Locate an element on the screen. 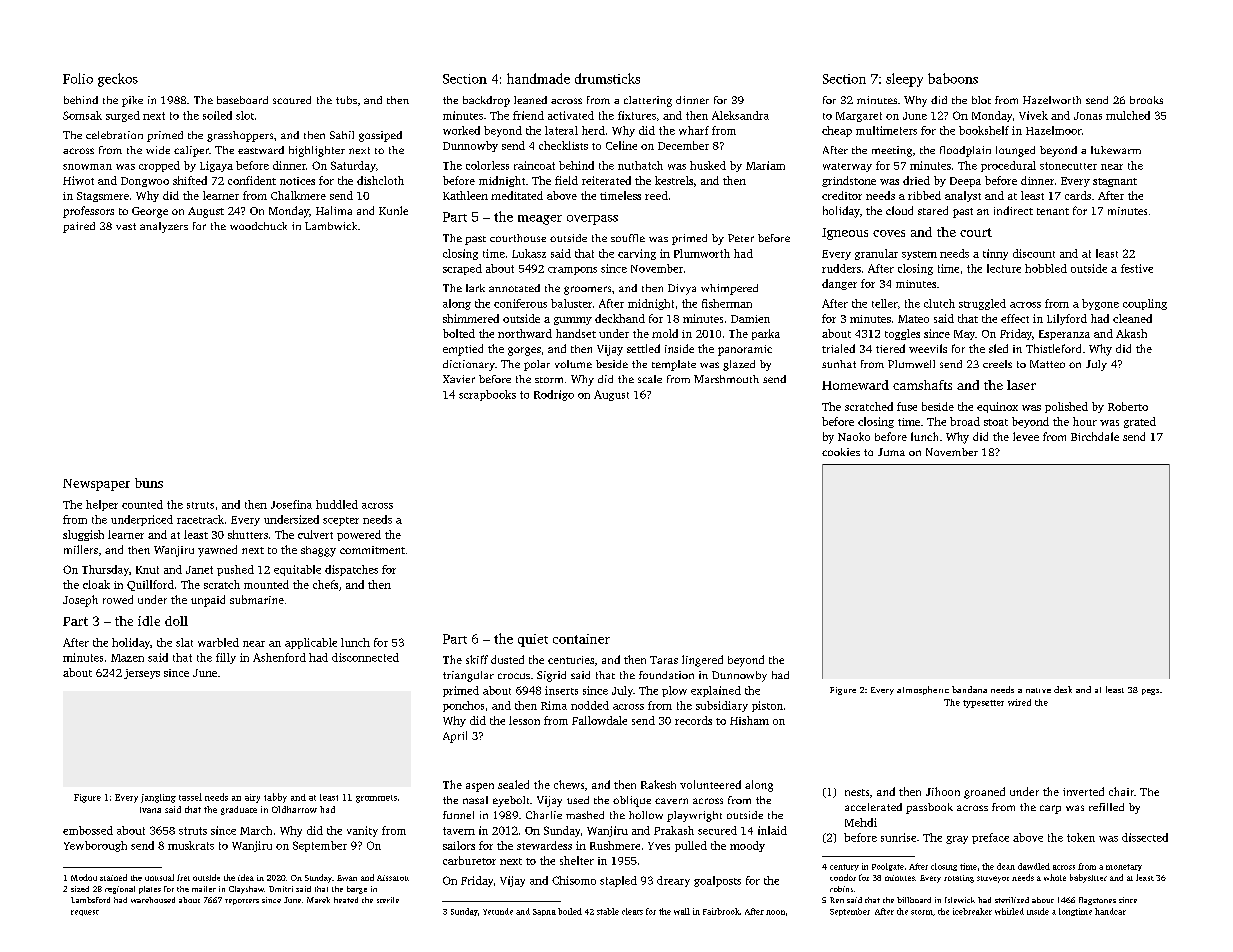 The width and height of the screenshot is (1233, 952). applicable is located at coordinates (311, 643).
